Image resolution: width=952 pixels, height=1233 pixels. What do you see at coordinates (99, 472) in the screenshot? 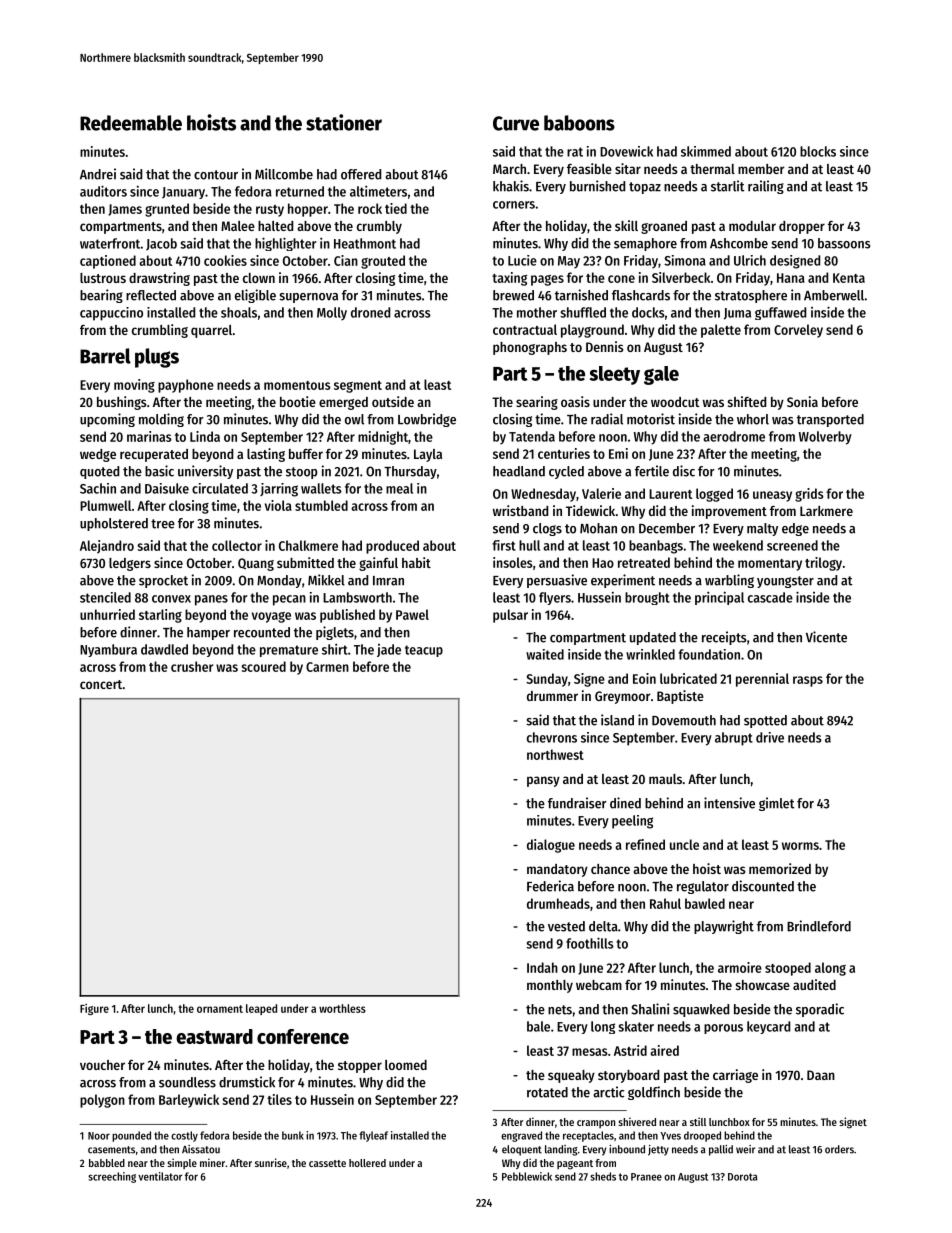
I see `quoted` at bounding box center [99, 472].
